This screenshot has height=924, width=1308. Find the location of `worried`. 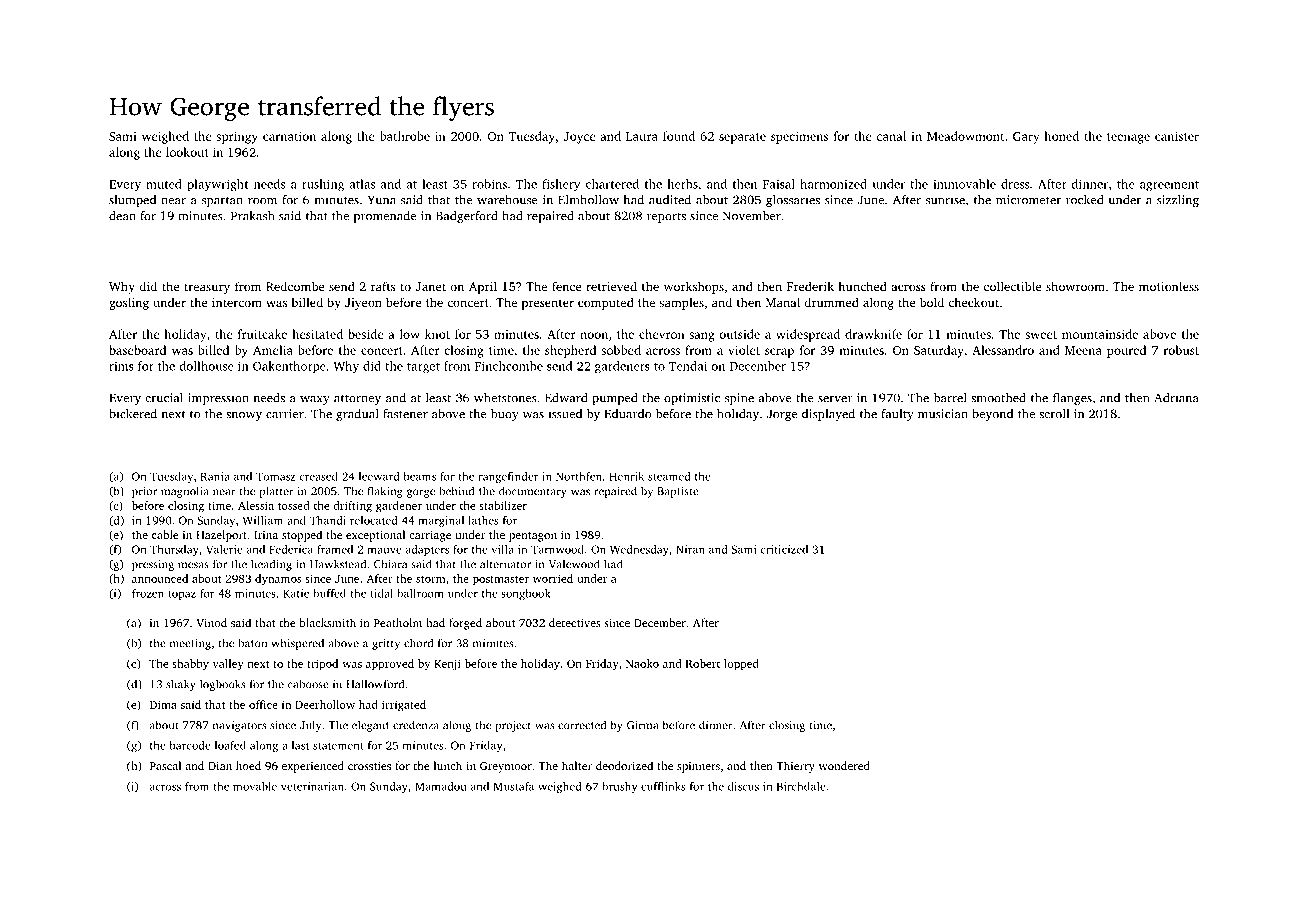

worried is located at coordinates (553, 578).
